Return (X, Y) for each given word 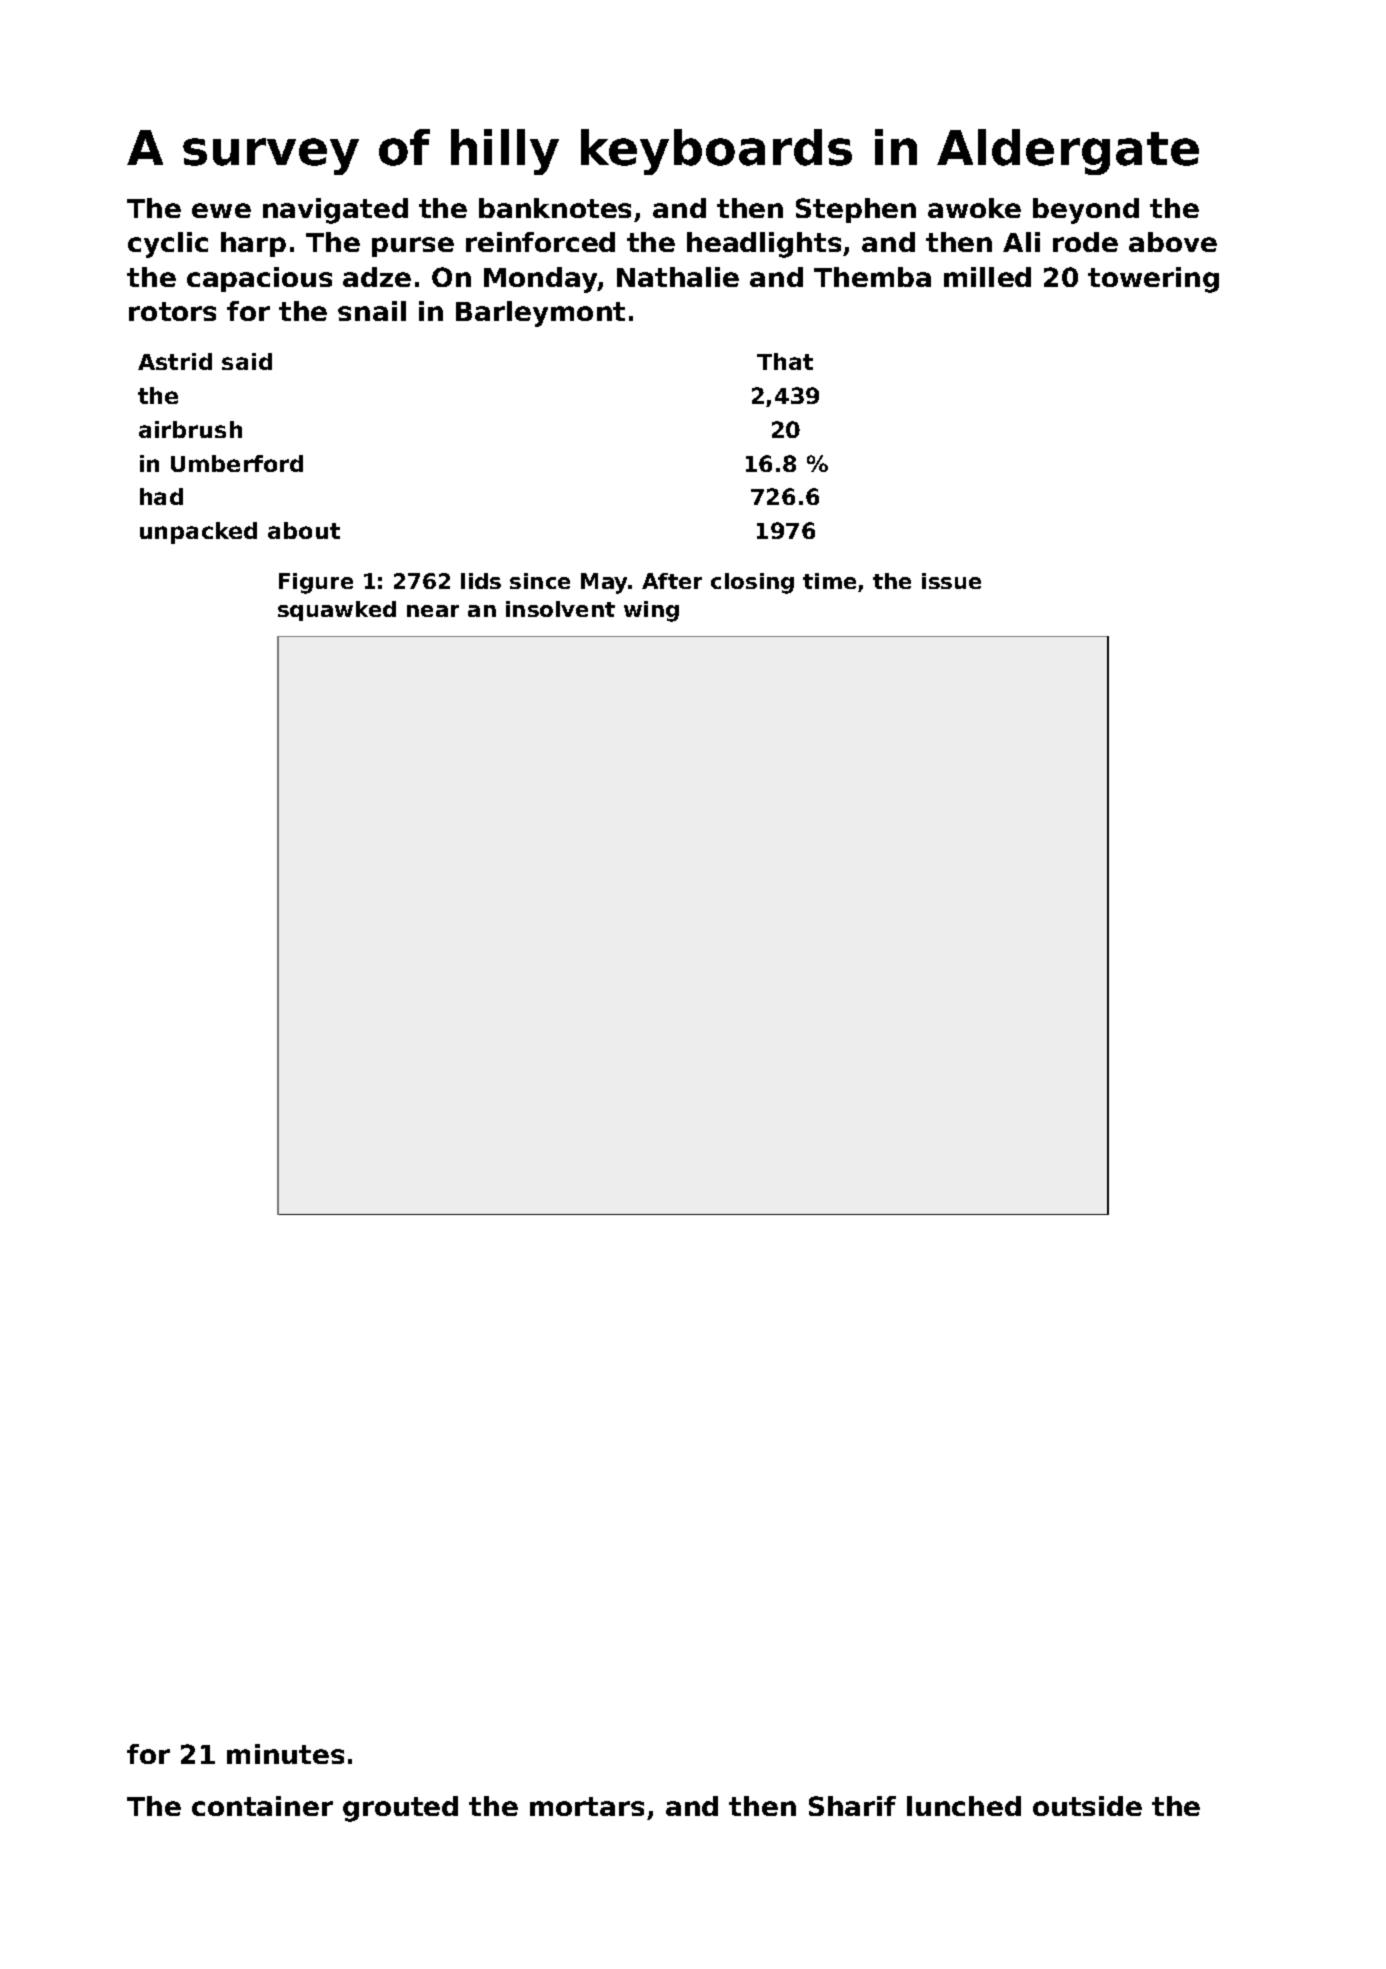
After (672, 581)
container (262, 1806)
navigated (335, 211)
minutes (285, 1754)
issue (951, 581)
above (1173, 242)
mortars (587, 1806)
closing (752, 583)
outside (1087, 1806)
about (304, 530)
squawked (337, 611)
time (829, 581)
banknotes (555, 208)
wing (651, 611)
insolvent (560, 609)
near (433, 611)
